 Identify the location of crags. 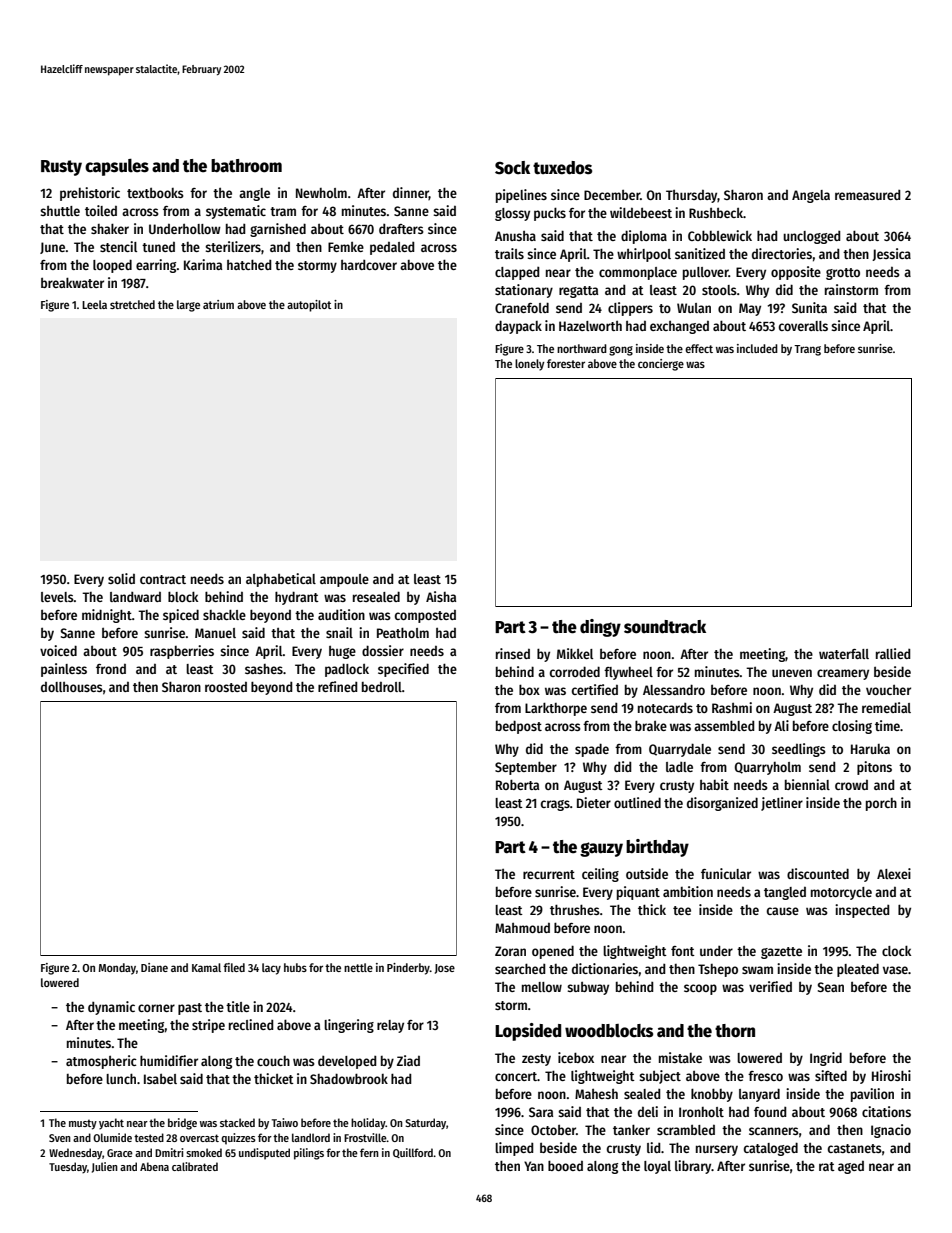
(555, 805).
